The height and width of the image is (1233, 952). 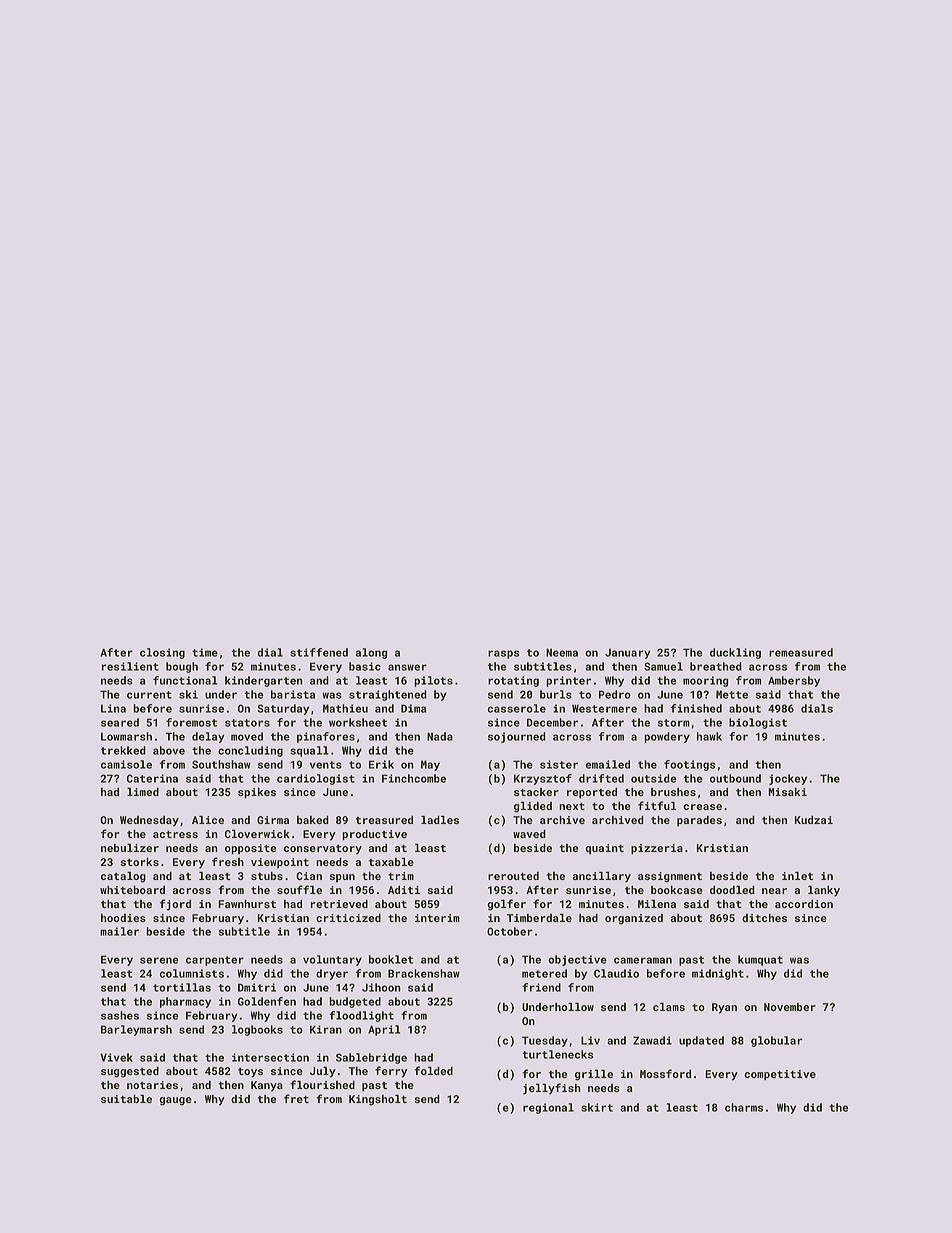 I want to click on ditches, so click(x=764, y=918).
